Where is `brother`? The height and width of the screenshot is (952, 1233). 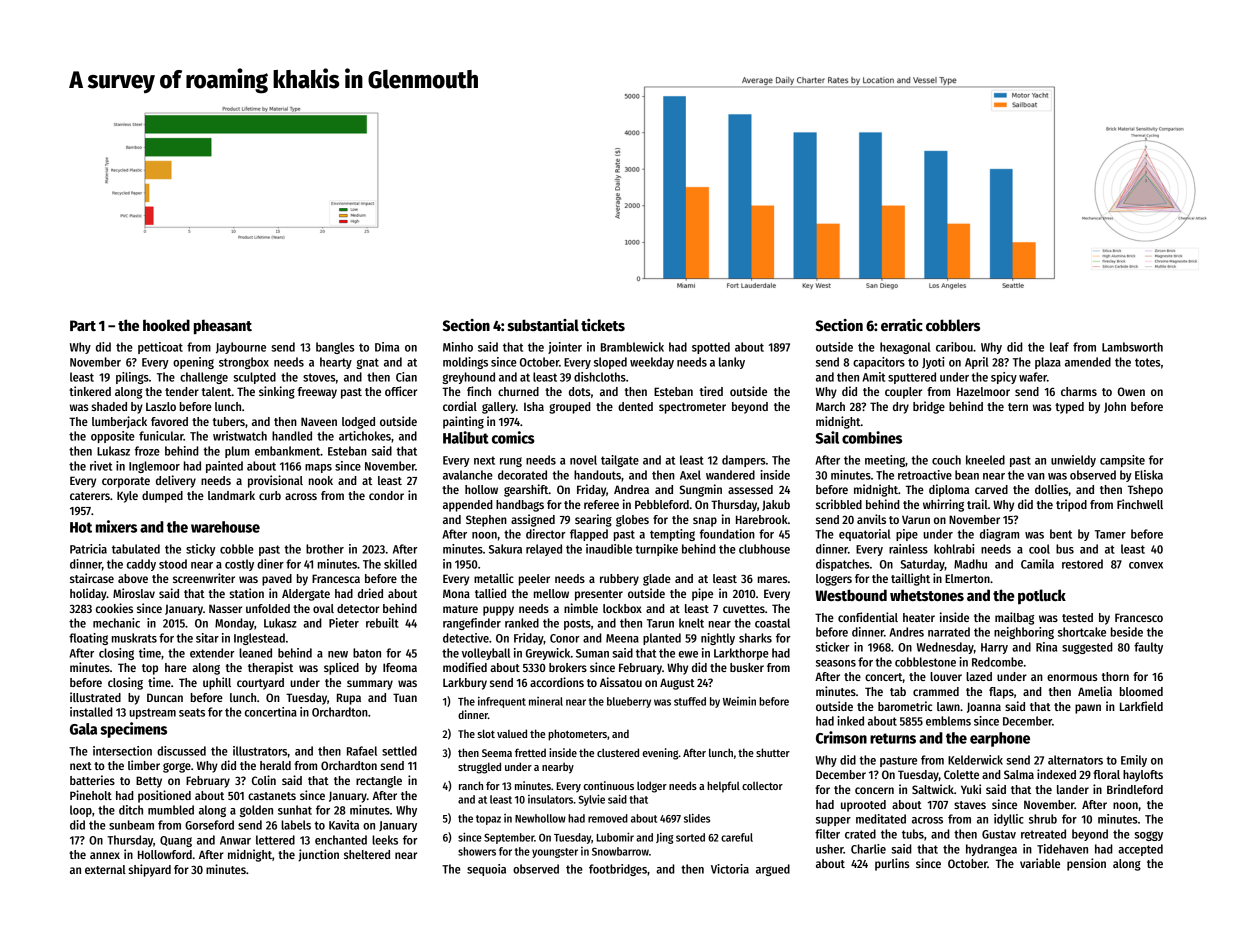
brother is located at coordinates (325, 549).
